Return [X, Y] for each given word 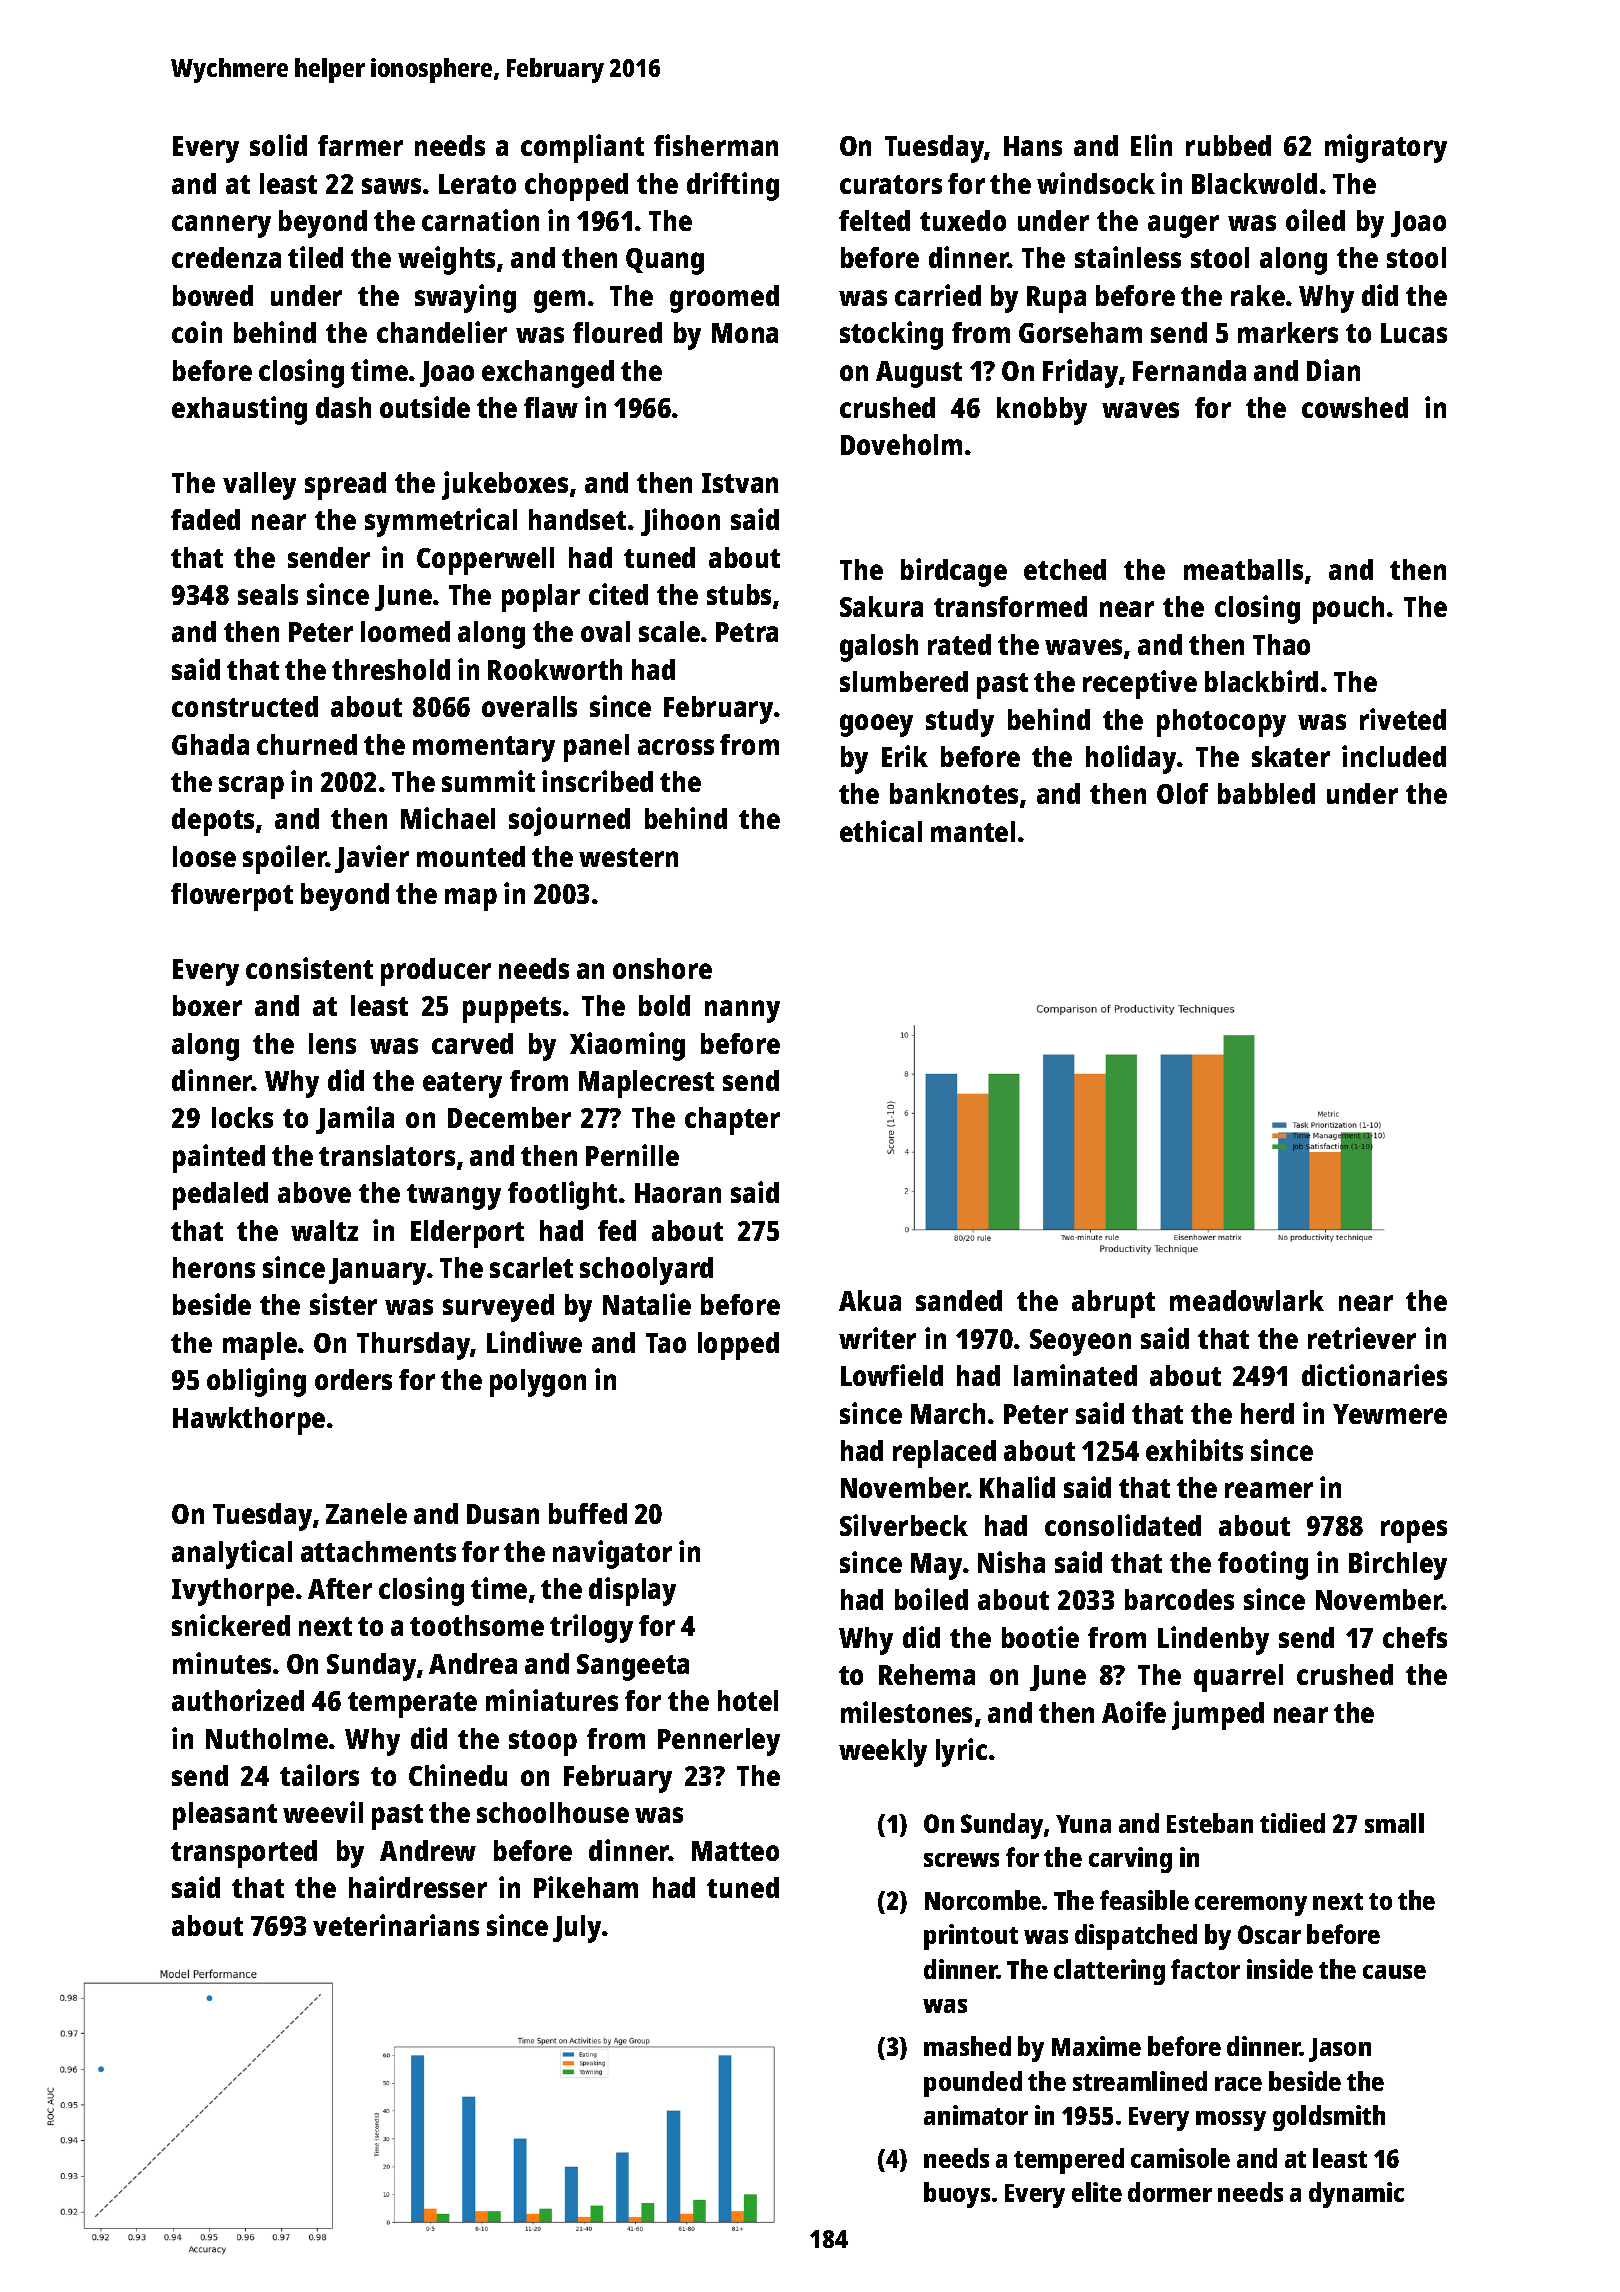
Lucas [1414, 333]
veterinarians [396, 1925]
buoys [957, 2195]
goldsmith [1329, 2118]
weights [446, 260]
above [314, 1192]
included [1394, 756]
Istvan [740, 483]
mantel [973, 831]
